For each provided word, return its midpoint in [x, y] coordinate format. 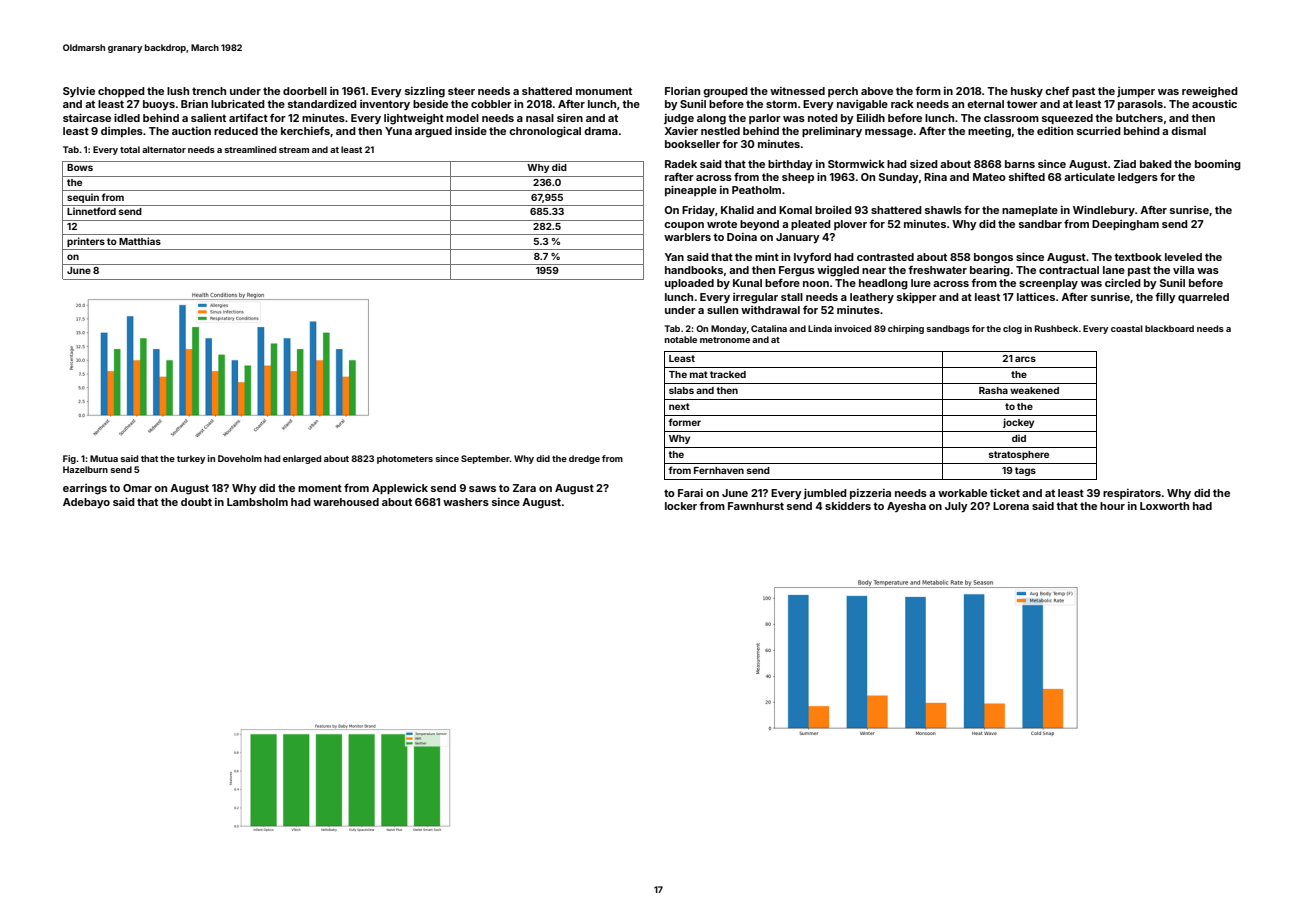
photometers [405, 459]
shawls [943, 210]
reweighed [1210, 92]
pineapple [691, 190]
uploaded [689, 284]
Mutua [104, 458]
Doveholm [240, 458]
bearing [990, 271]
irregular [755, 298]
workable [962, 493]
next [679, 406]
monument [604, 91]
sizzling [425, 92]
